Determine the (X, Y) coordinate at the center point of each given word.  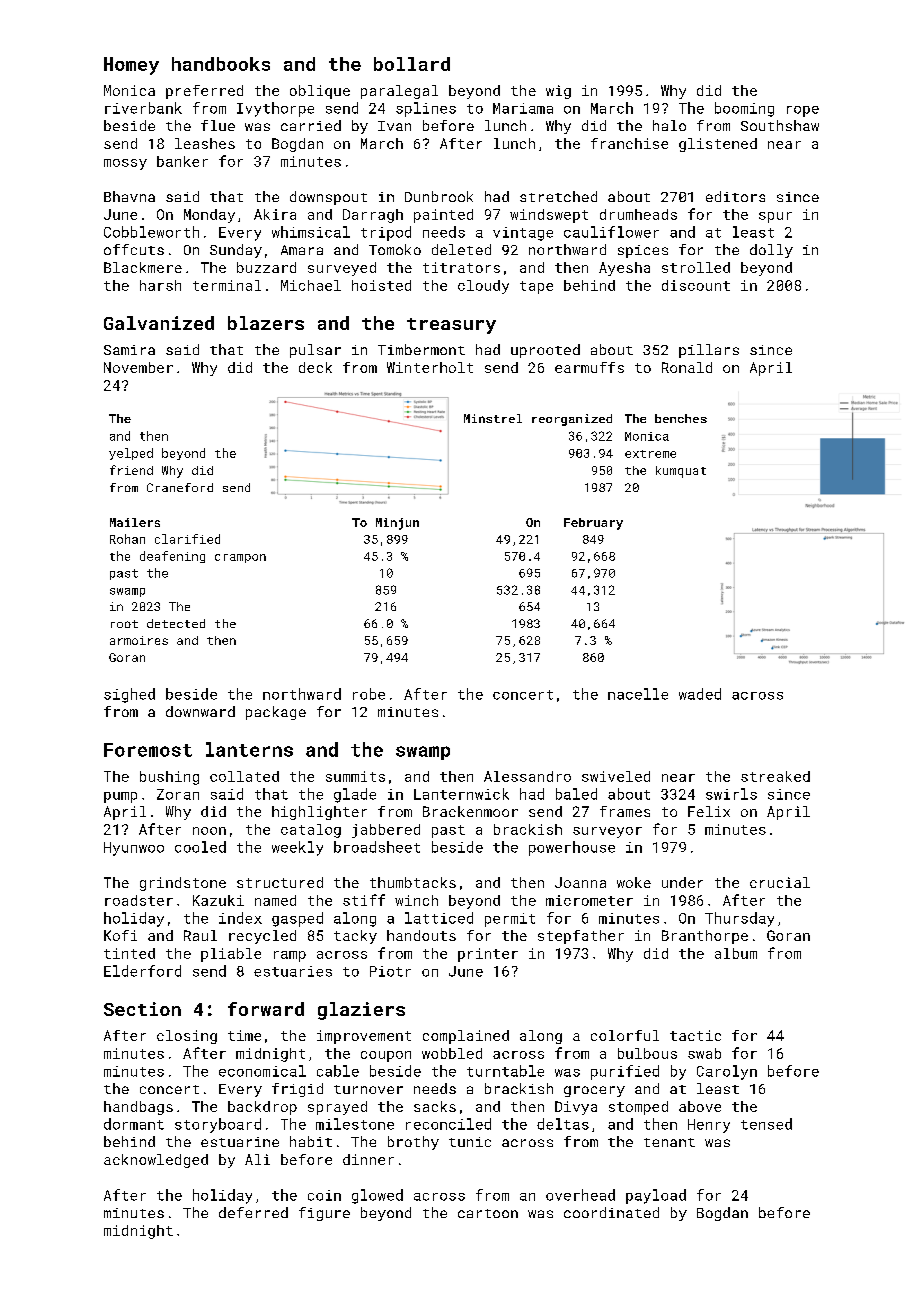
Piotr (390, 971)
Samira (129, 350)
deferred (253, 1212)
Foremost (148, 750)
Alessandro (527, 776)
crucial (780, 882)
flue (218, 125)
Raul (200, 935)
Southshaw (780, 125)
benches (681, 418)
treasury (451, 326)
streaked (775, 776)
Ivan (394, 126)
